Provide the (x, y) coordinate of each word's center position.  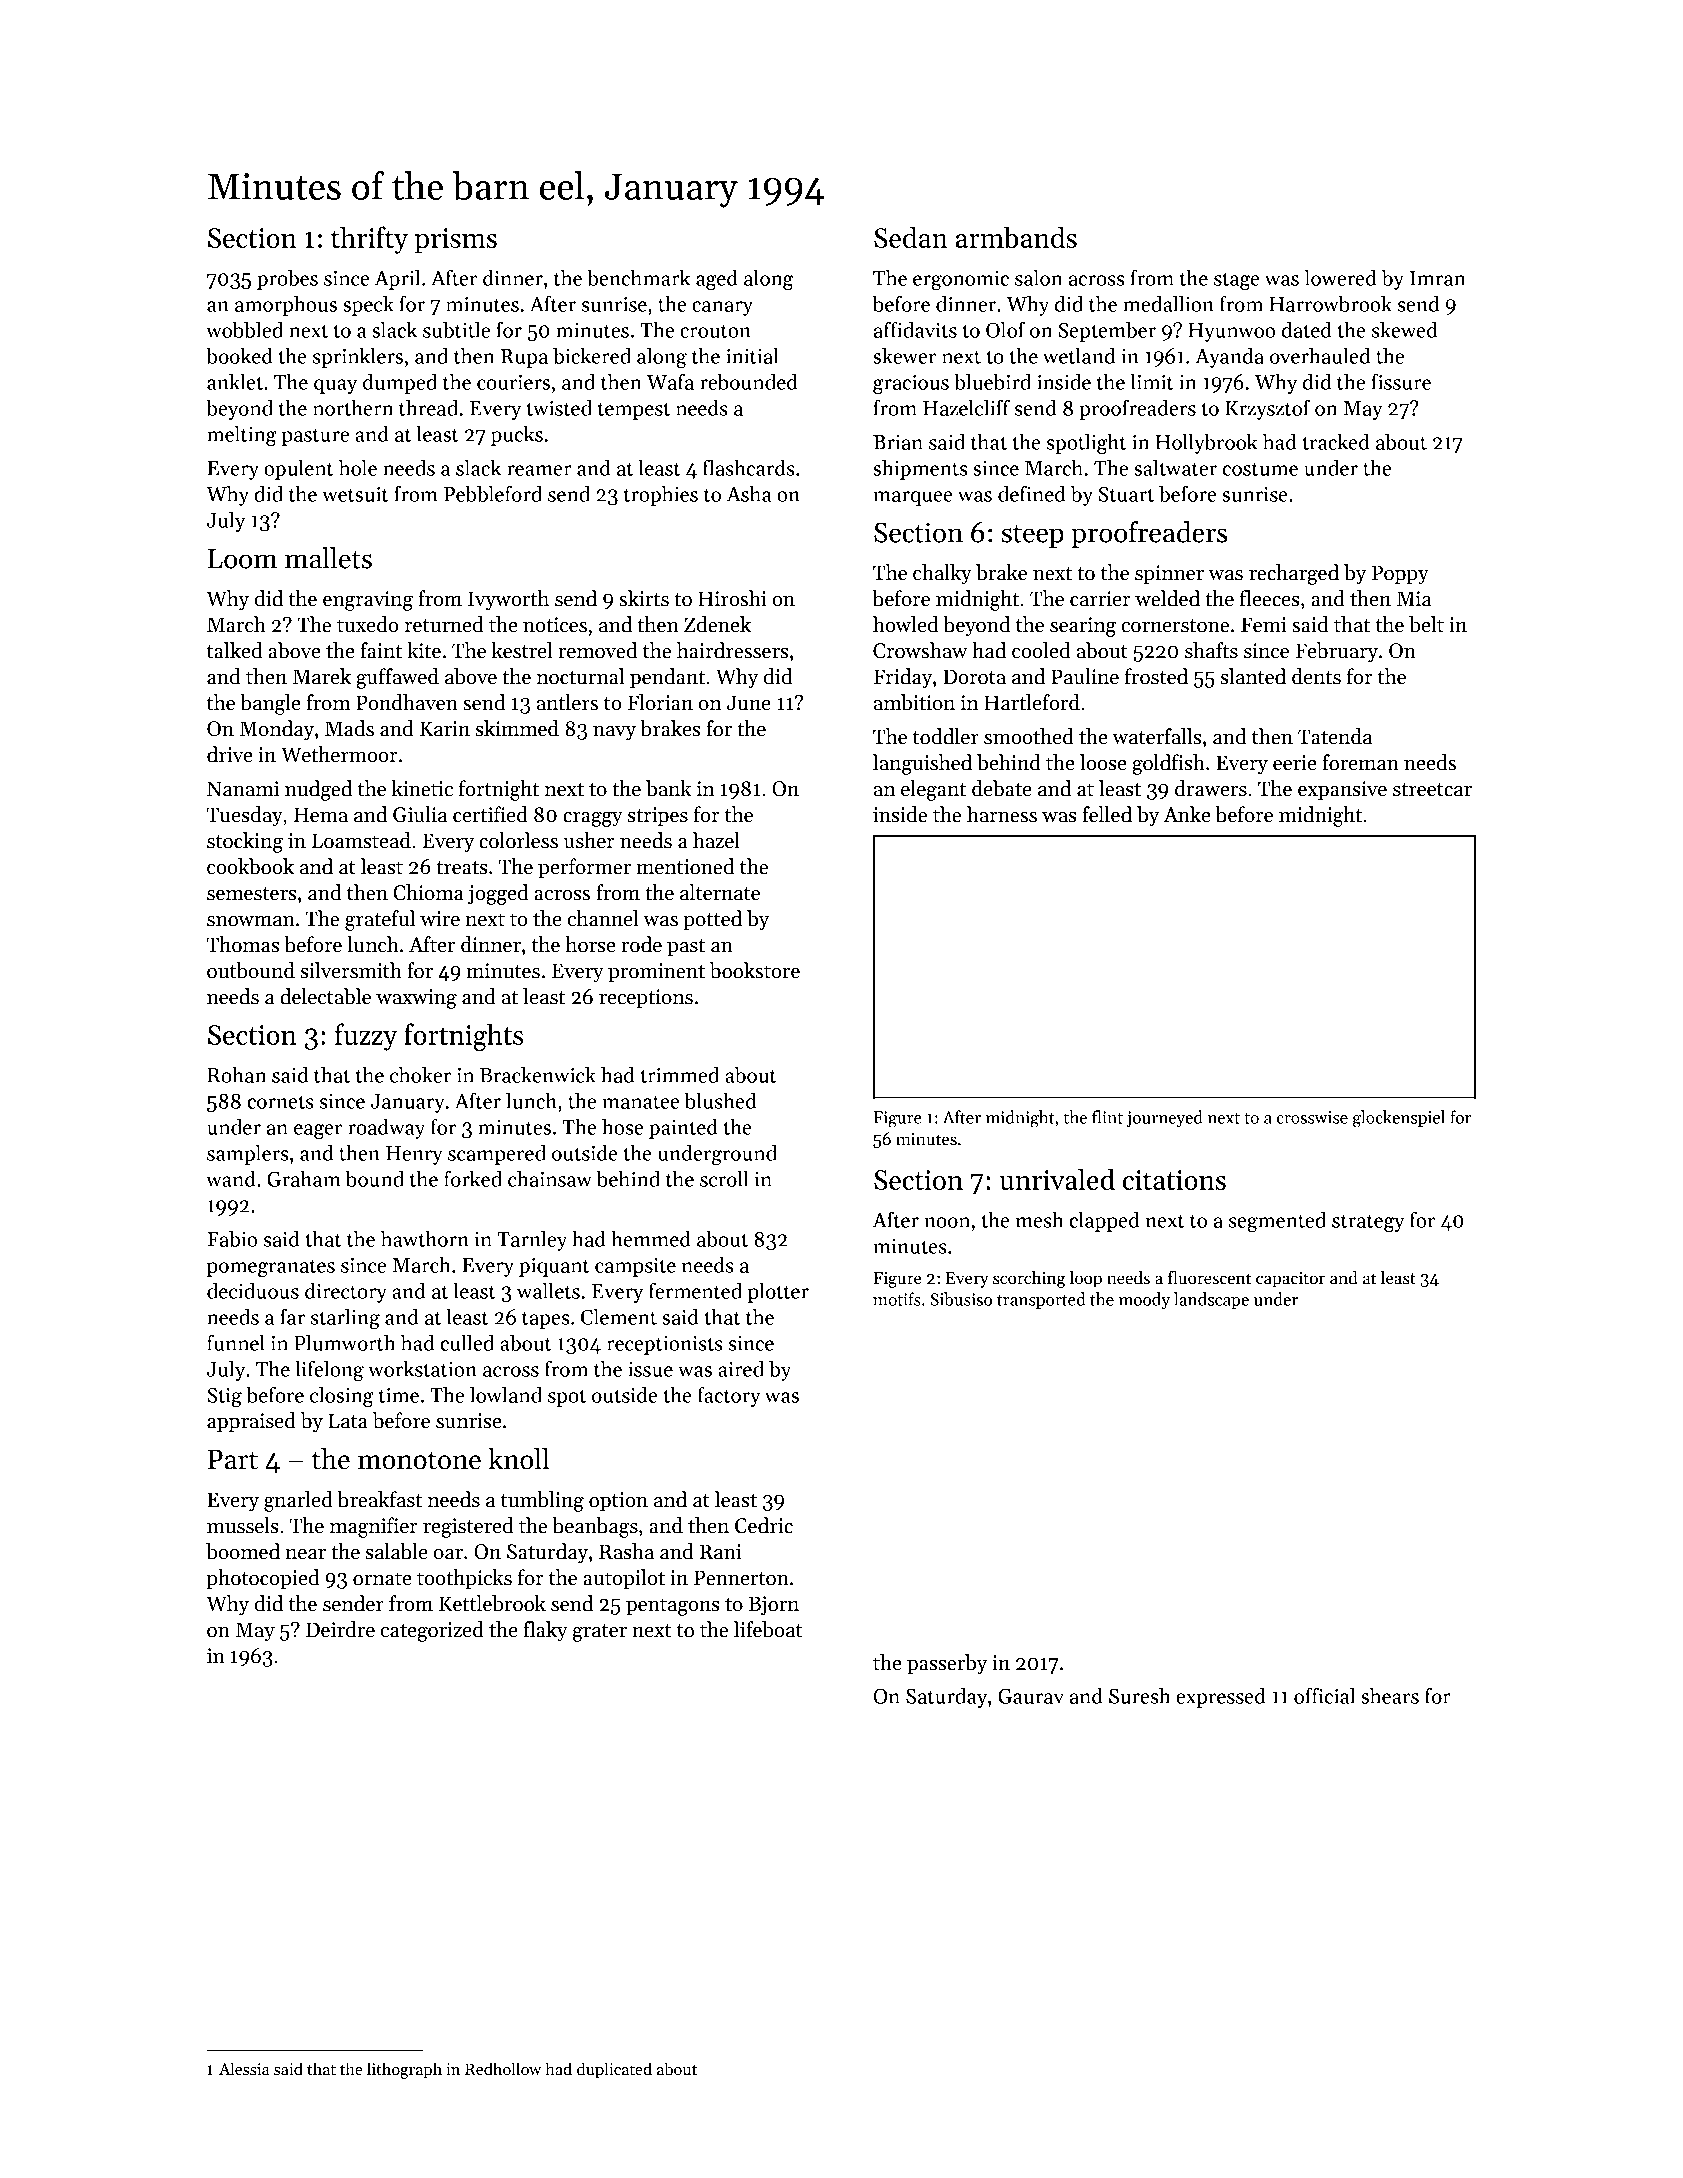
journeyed (1165, 1118)
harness (1002, 814)
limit (1152, 381)
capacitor (1290, 1280)
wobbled (244, 329)
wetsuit (355, 494)
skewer (904, 355)
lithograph (404, 2070)
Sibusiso (961, 1299)
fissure (1401, 381)
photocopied (262, 1579)
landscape (1211, 1300)
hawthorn (425, 1238)
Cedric (764, 1525)
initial (752, 355)
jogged (498, 894)
